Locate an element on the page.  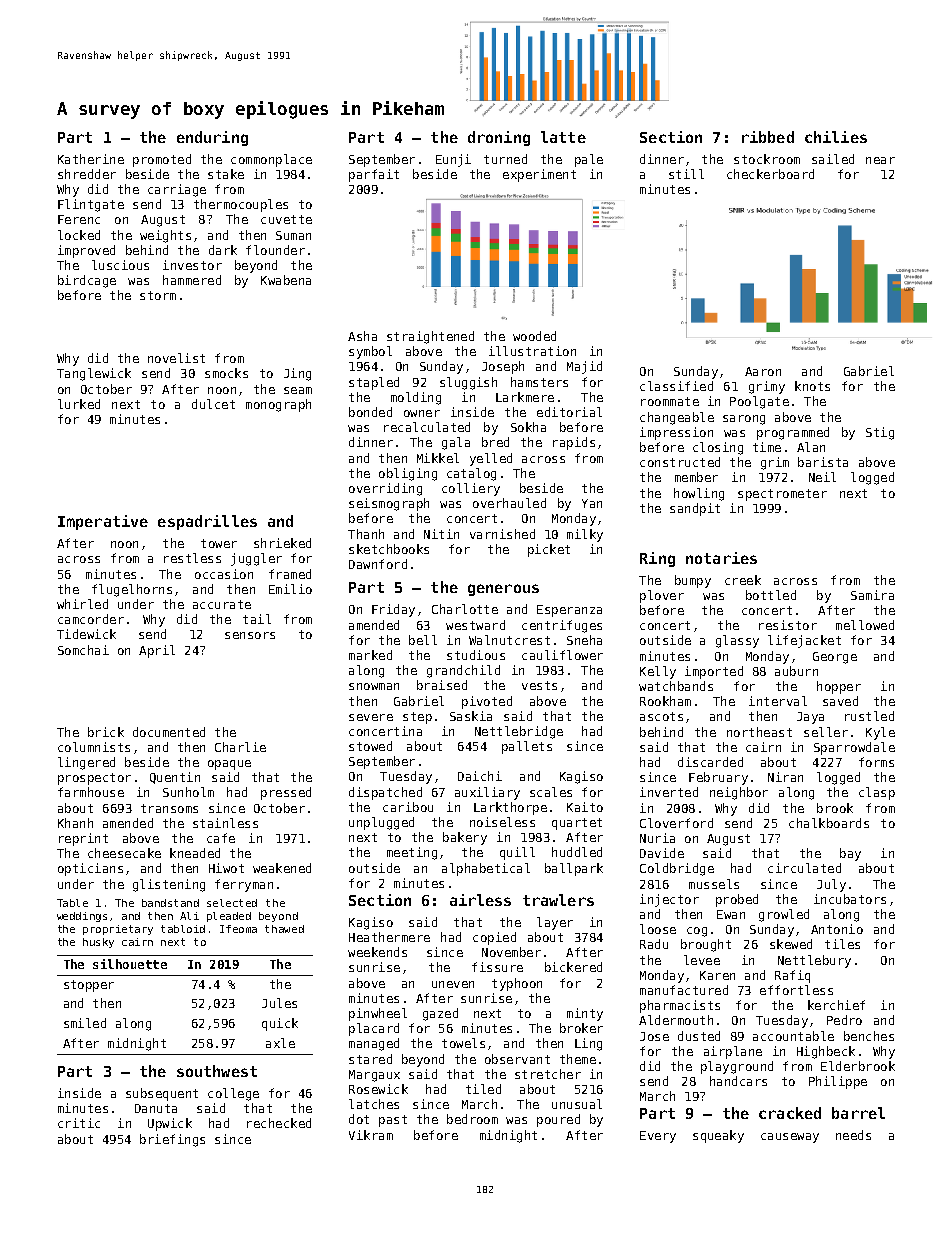
Charlotte is located at coordinates (465, 609).
